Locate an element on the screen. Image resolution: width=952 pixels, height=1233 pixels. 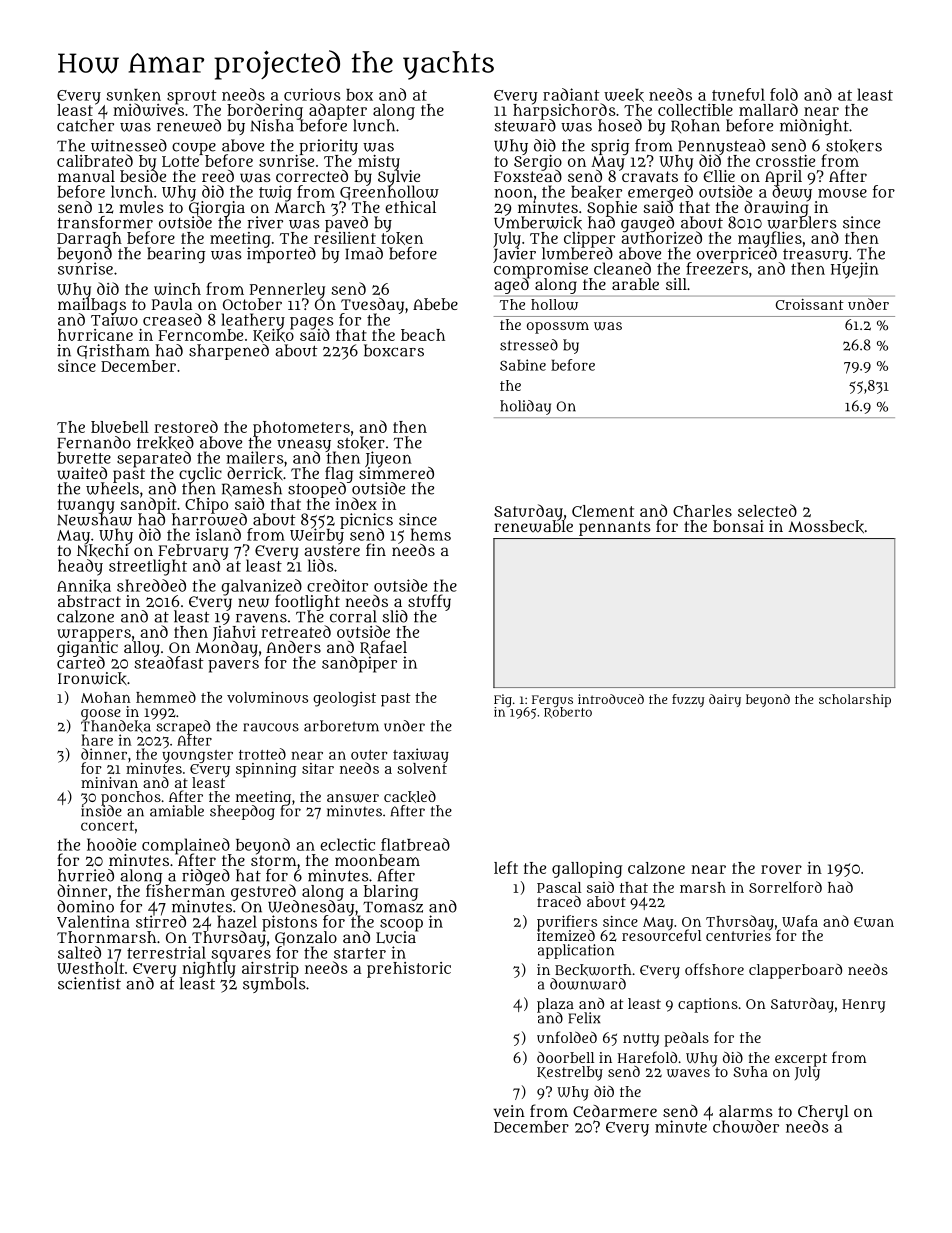
steward is located at coordinates (525, 125).
